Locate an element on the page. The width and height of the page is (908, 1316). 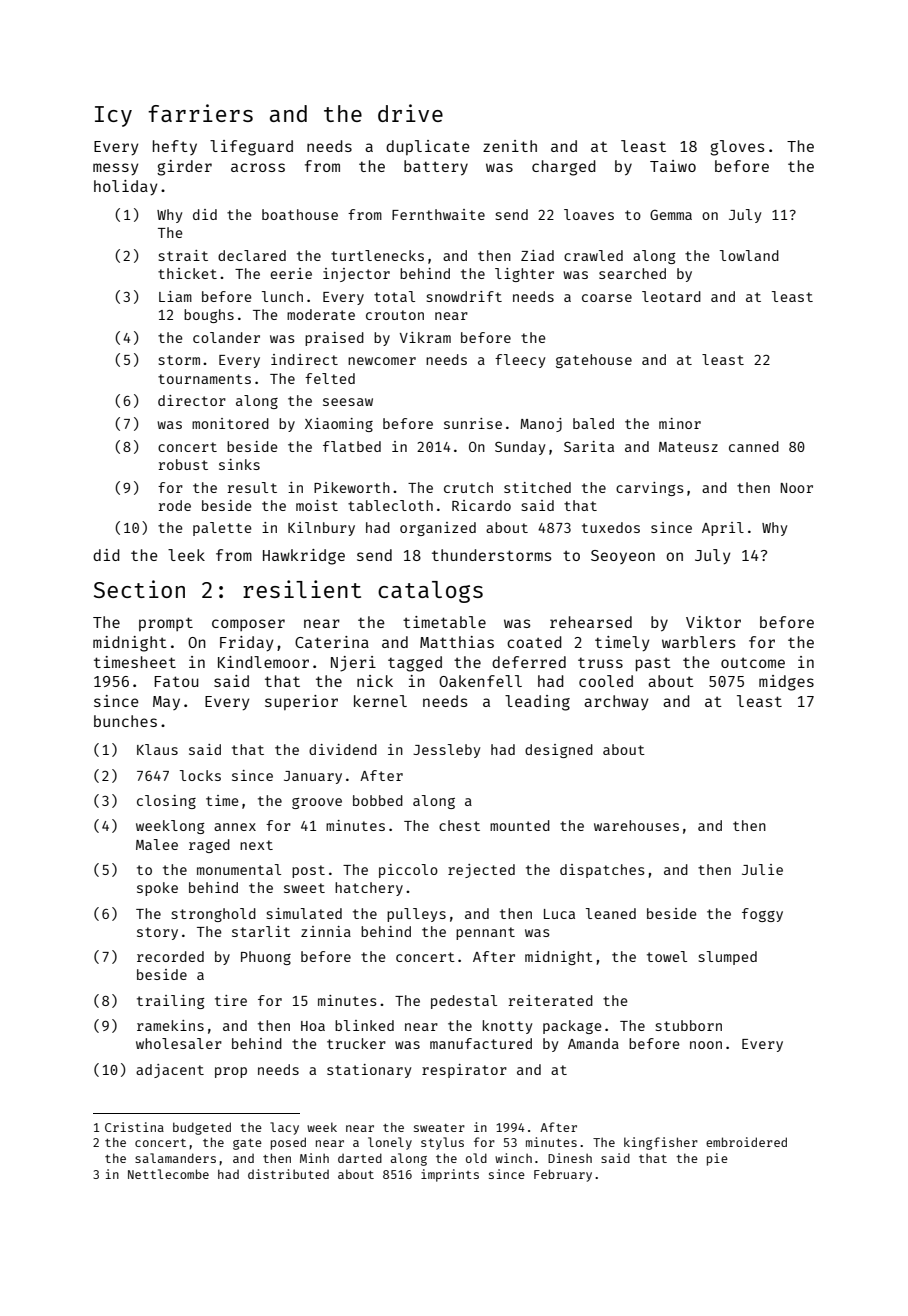
battery is located at coordinates (436, 168).
